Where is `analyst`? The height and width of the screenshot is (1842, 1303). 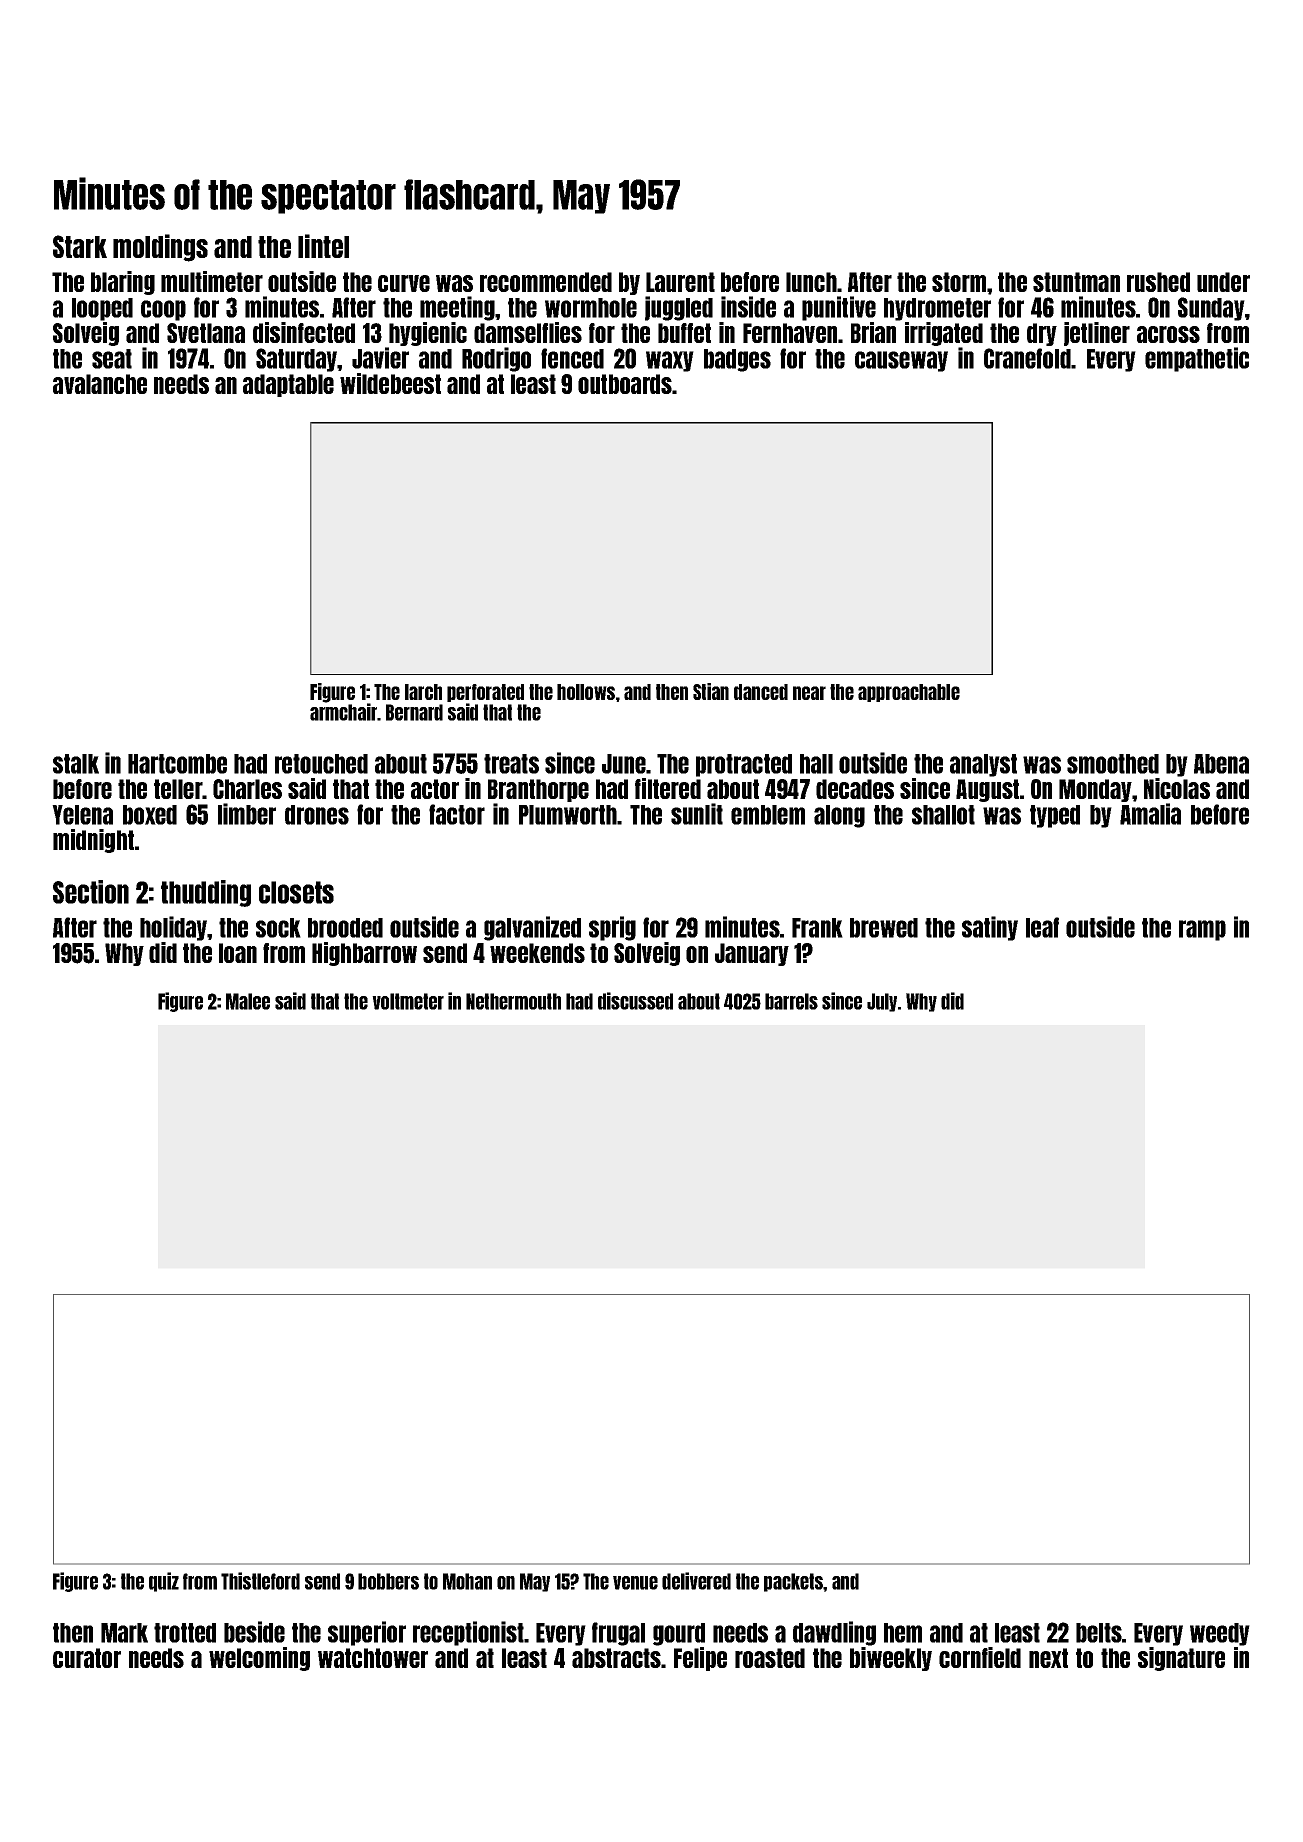 analyst is located at coordinates (983, 765).
